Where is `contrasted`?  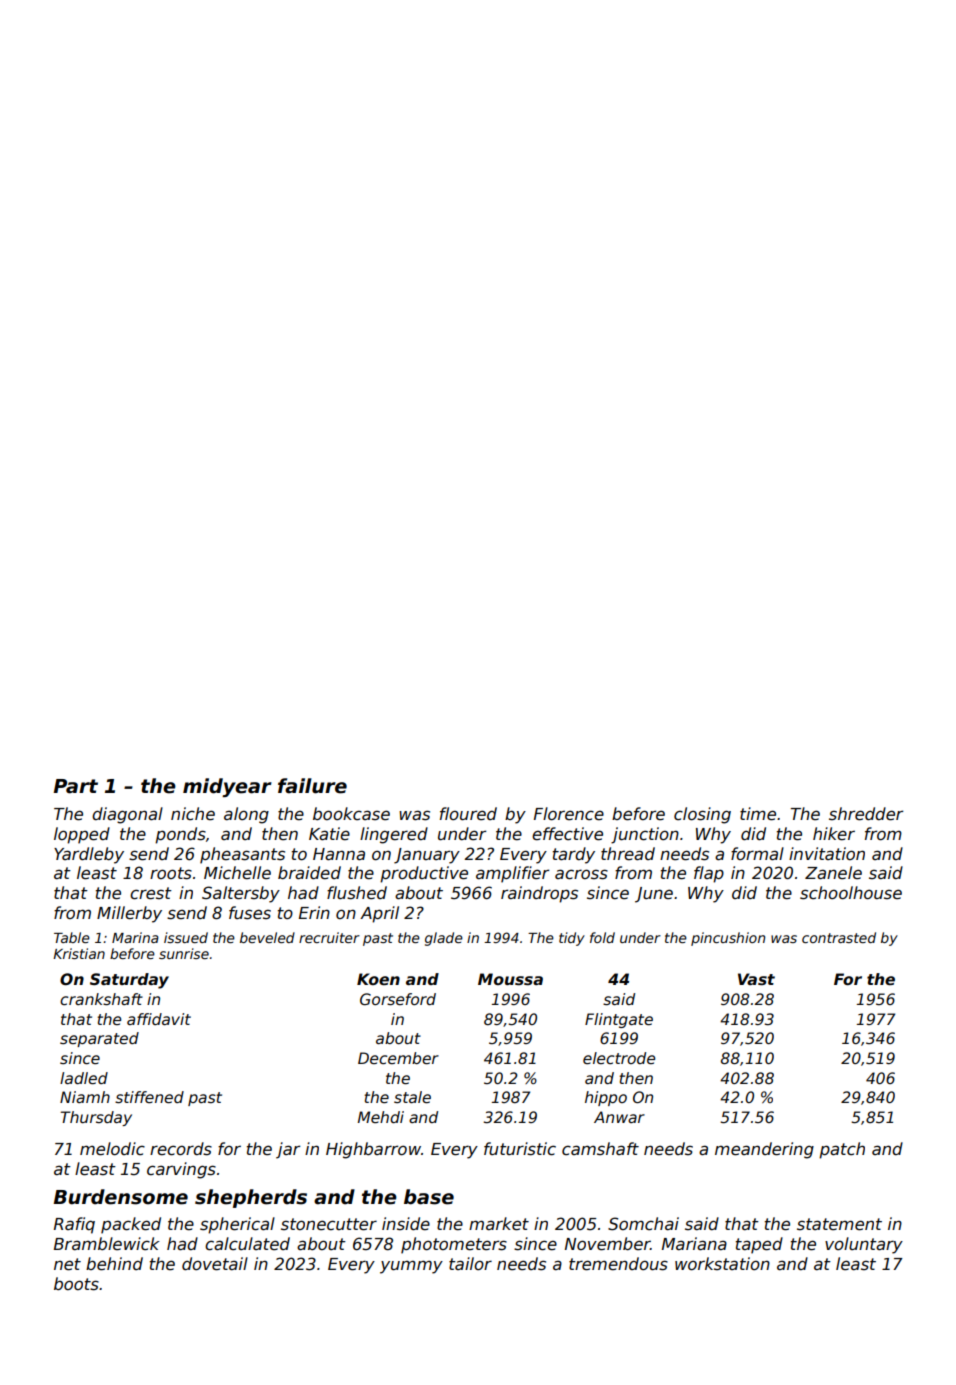
contrasted is located at coordinates (839, 937).
